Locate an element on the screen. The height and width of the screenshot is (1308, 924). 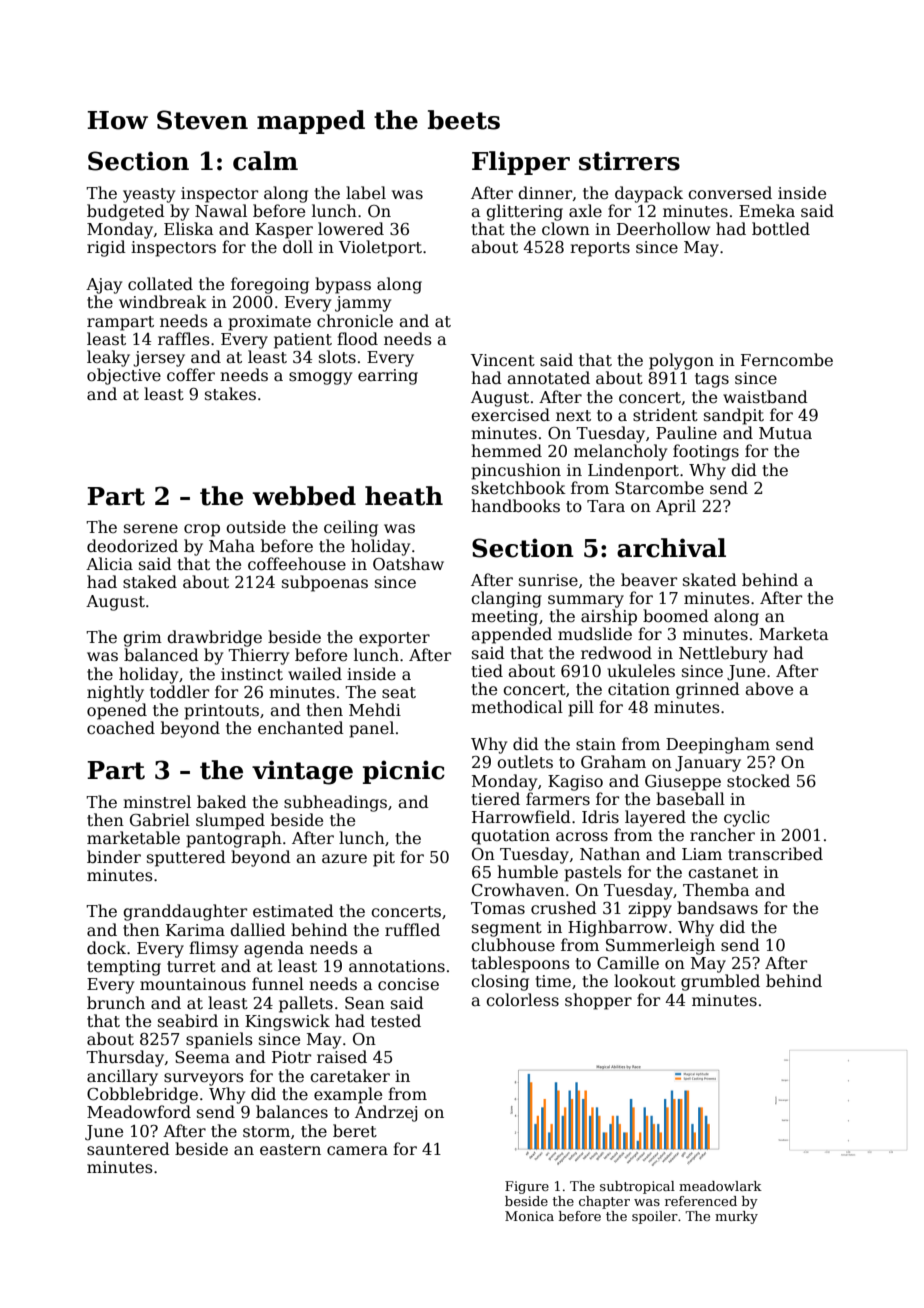
earring is located at coordinates (388, 377).
